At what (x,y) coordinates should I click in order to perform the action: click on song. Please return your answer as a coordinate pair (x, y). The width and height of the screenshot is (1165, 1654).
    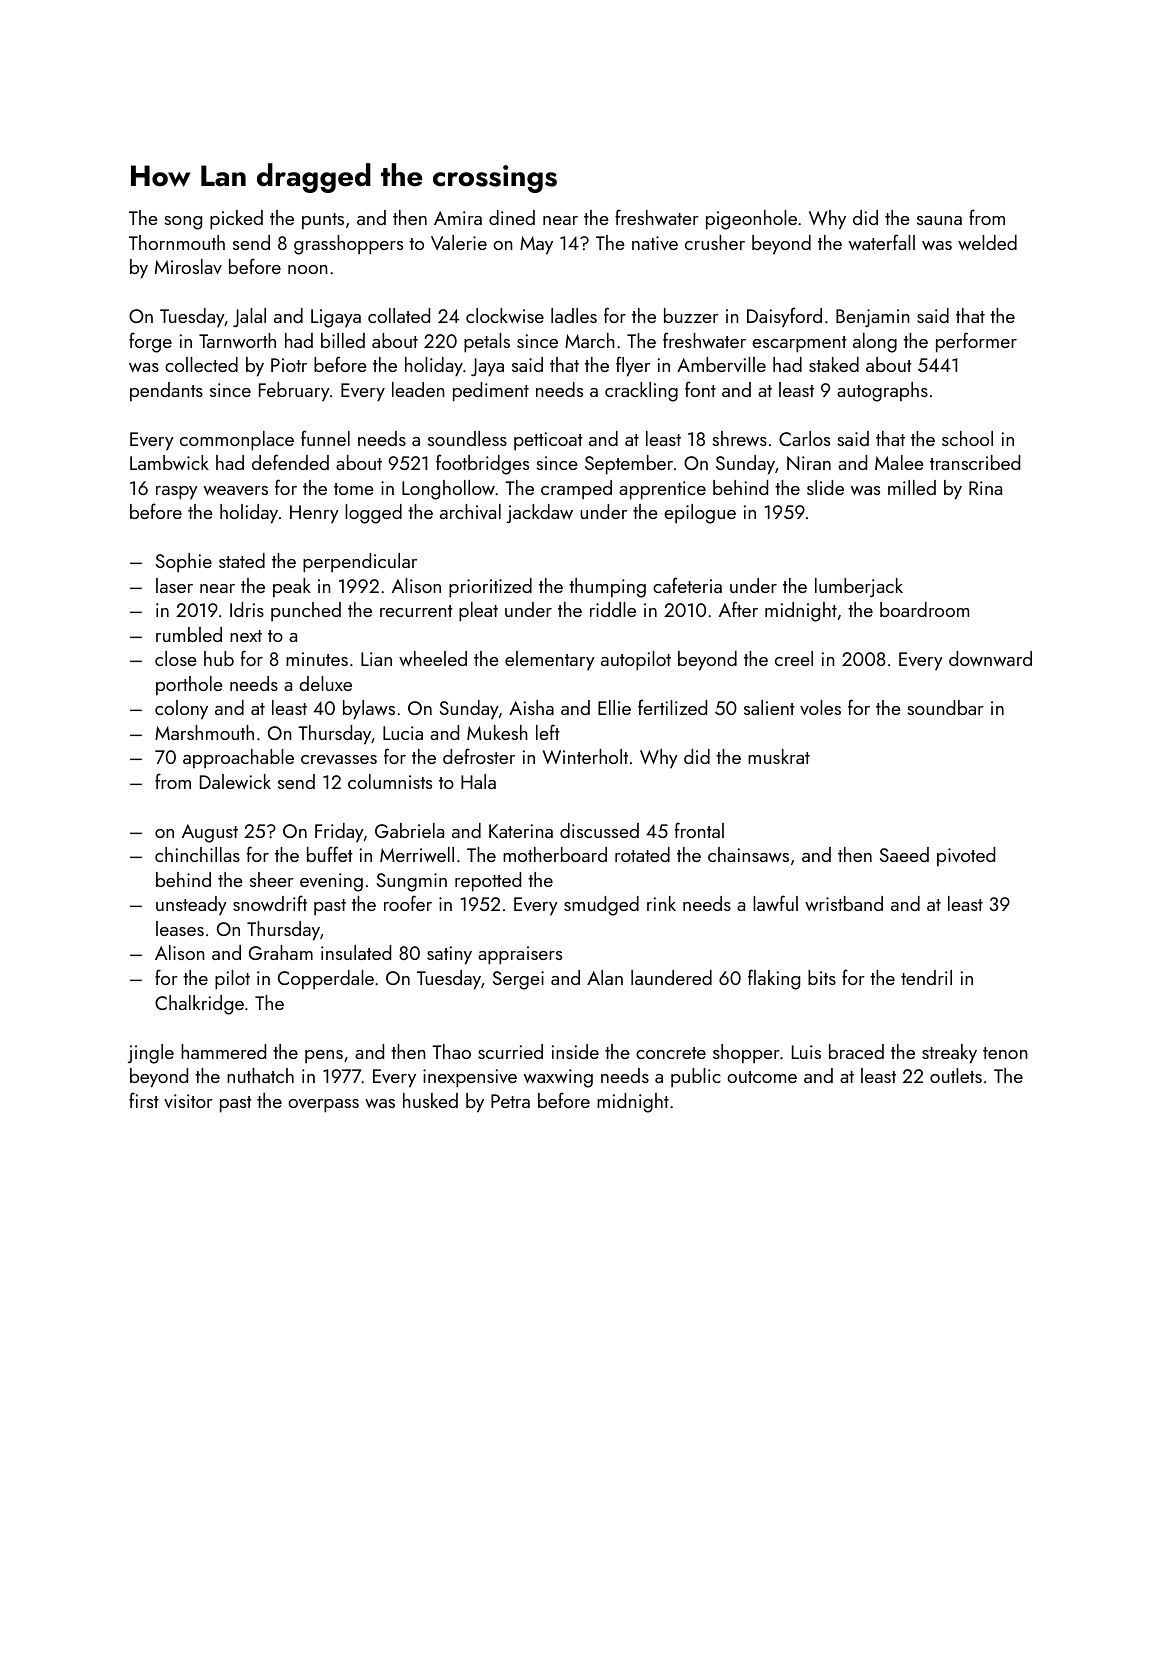
    Looking at the image, I should click on (183, 223).
